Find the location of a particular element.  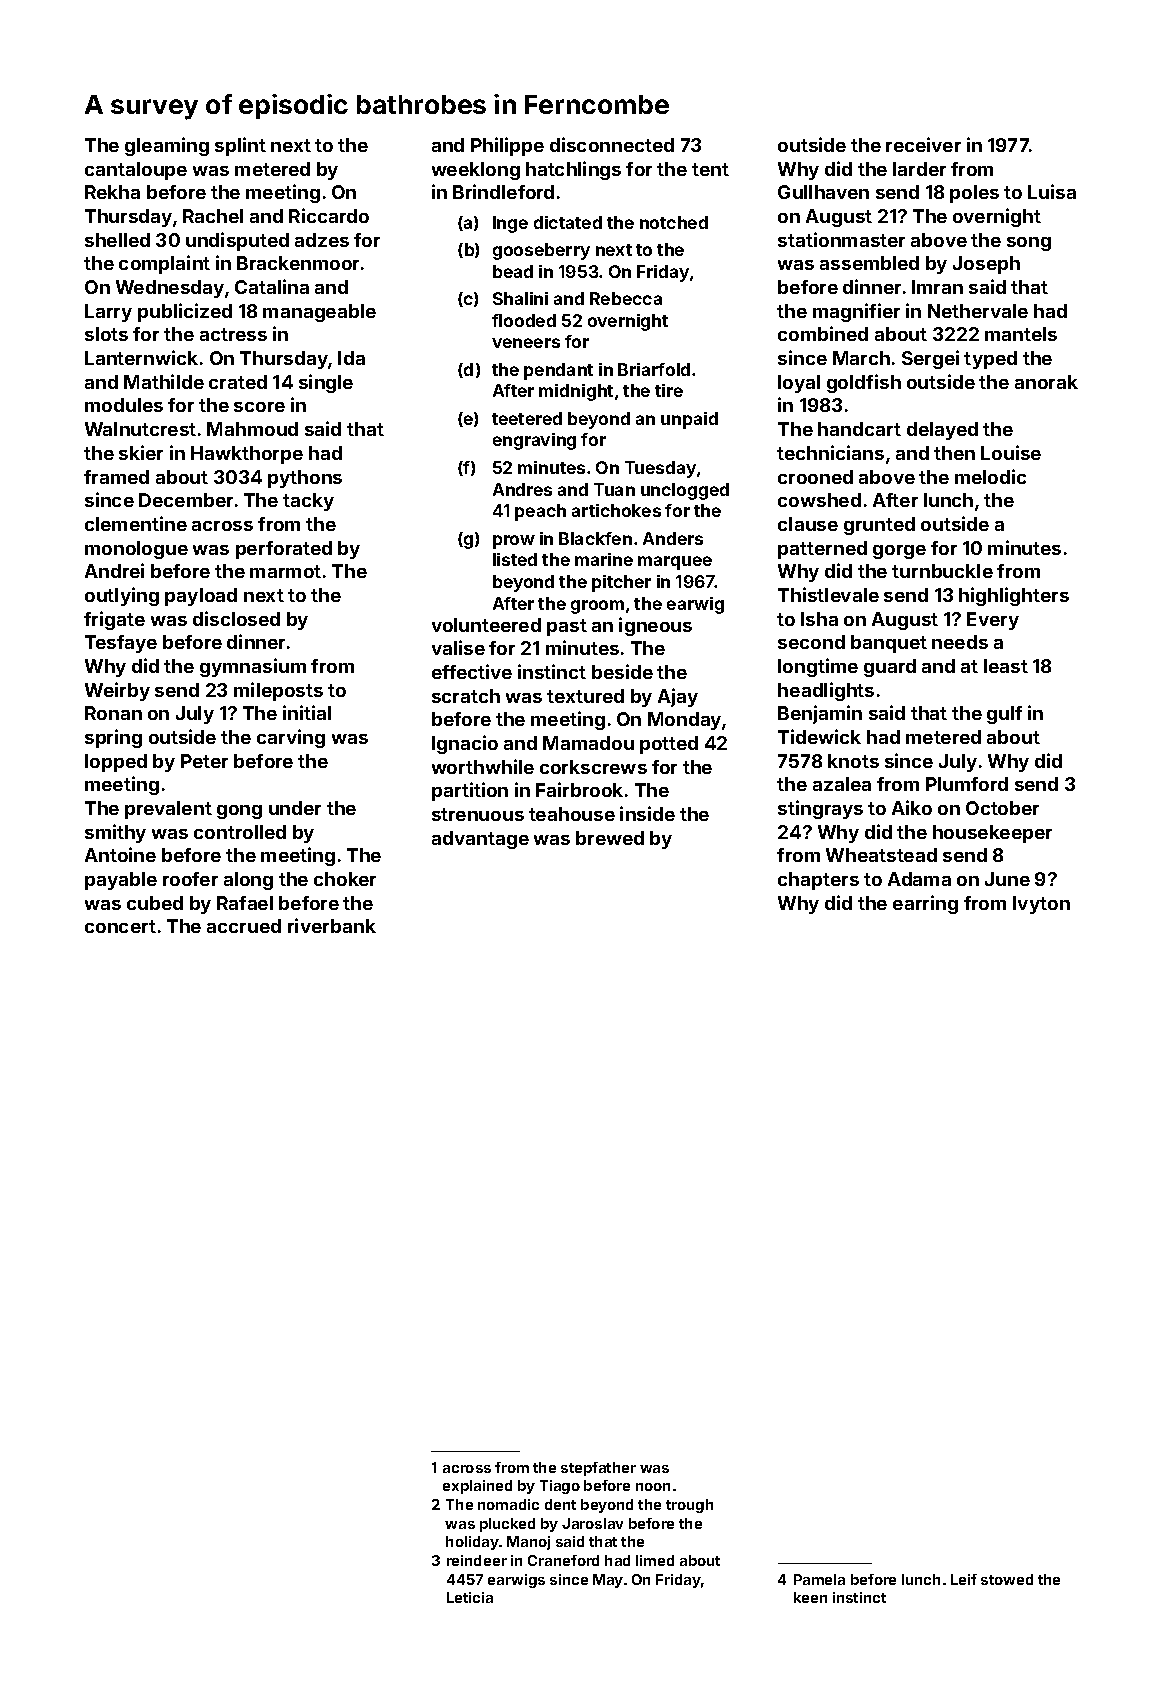

stepfather is located at coordinates (598, 1469).
